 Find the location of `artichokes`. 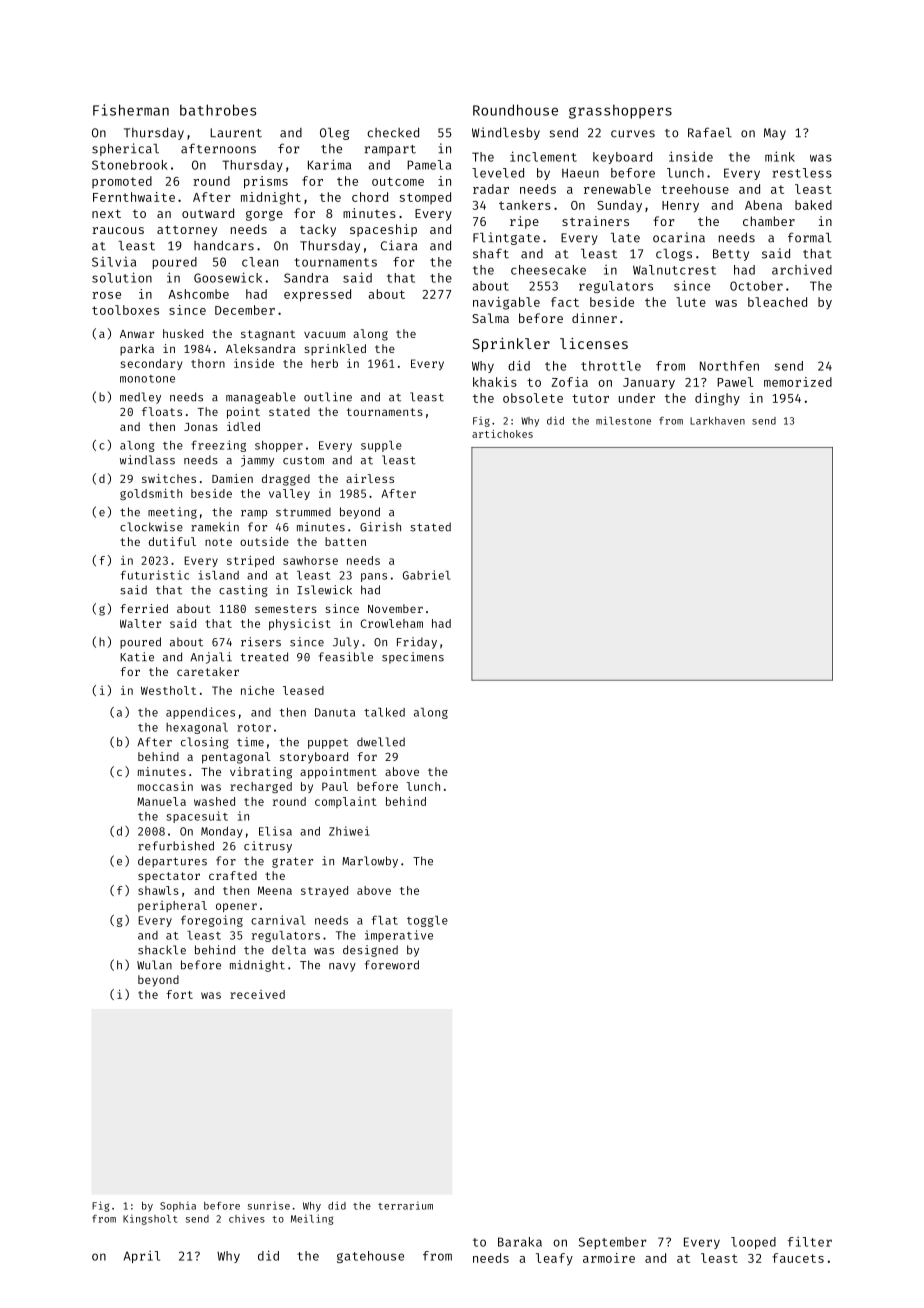

artichokes is located at coordinates (502, 434).
